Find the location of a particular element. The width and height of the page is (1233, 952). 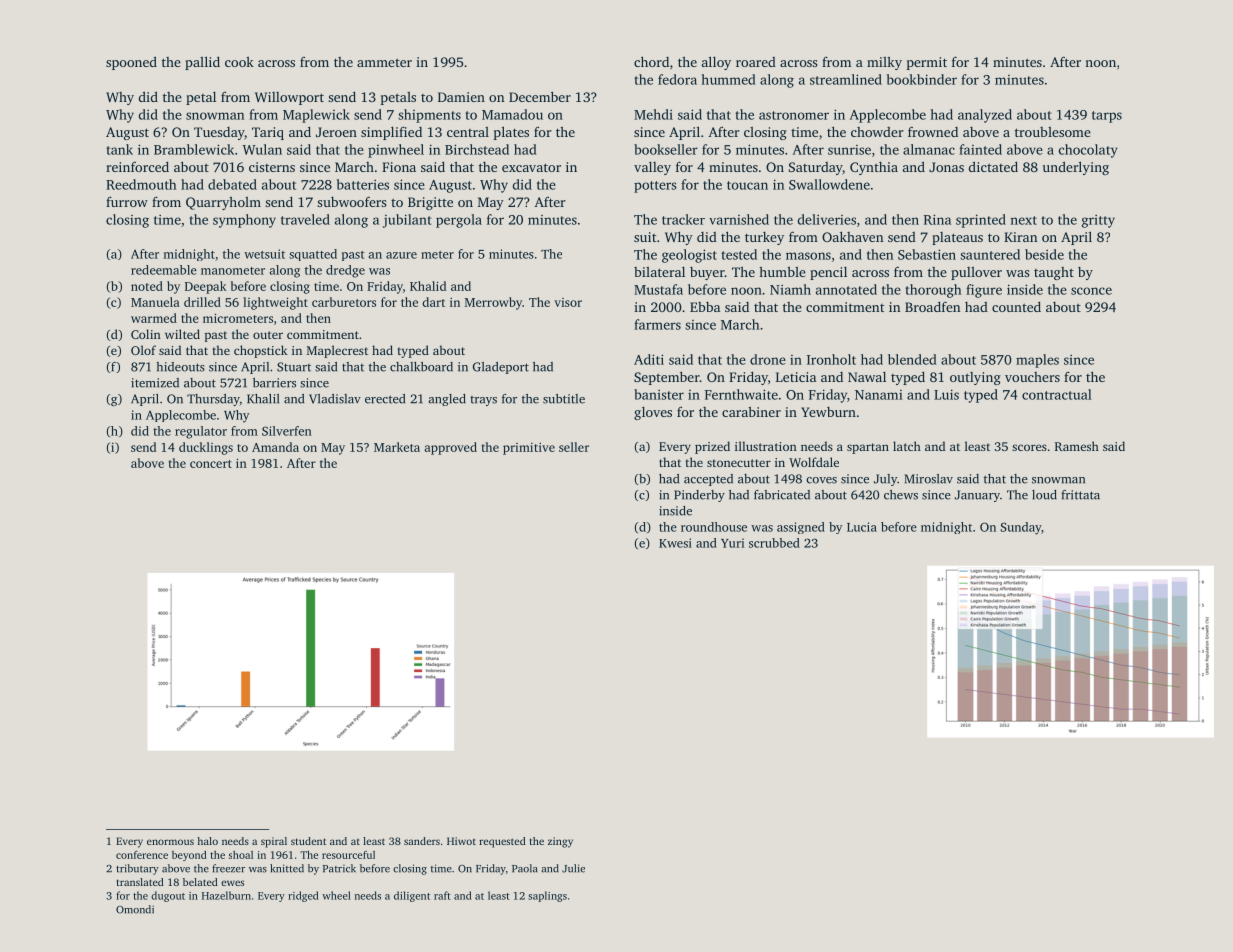

concert is located at coordinates (211, 464).
